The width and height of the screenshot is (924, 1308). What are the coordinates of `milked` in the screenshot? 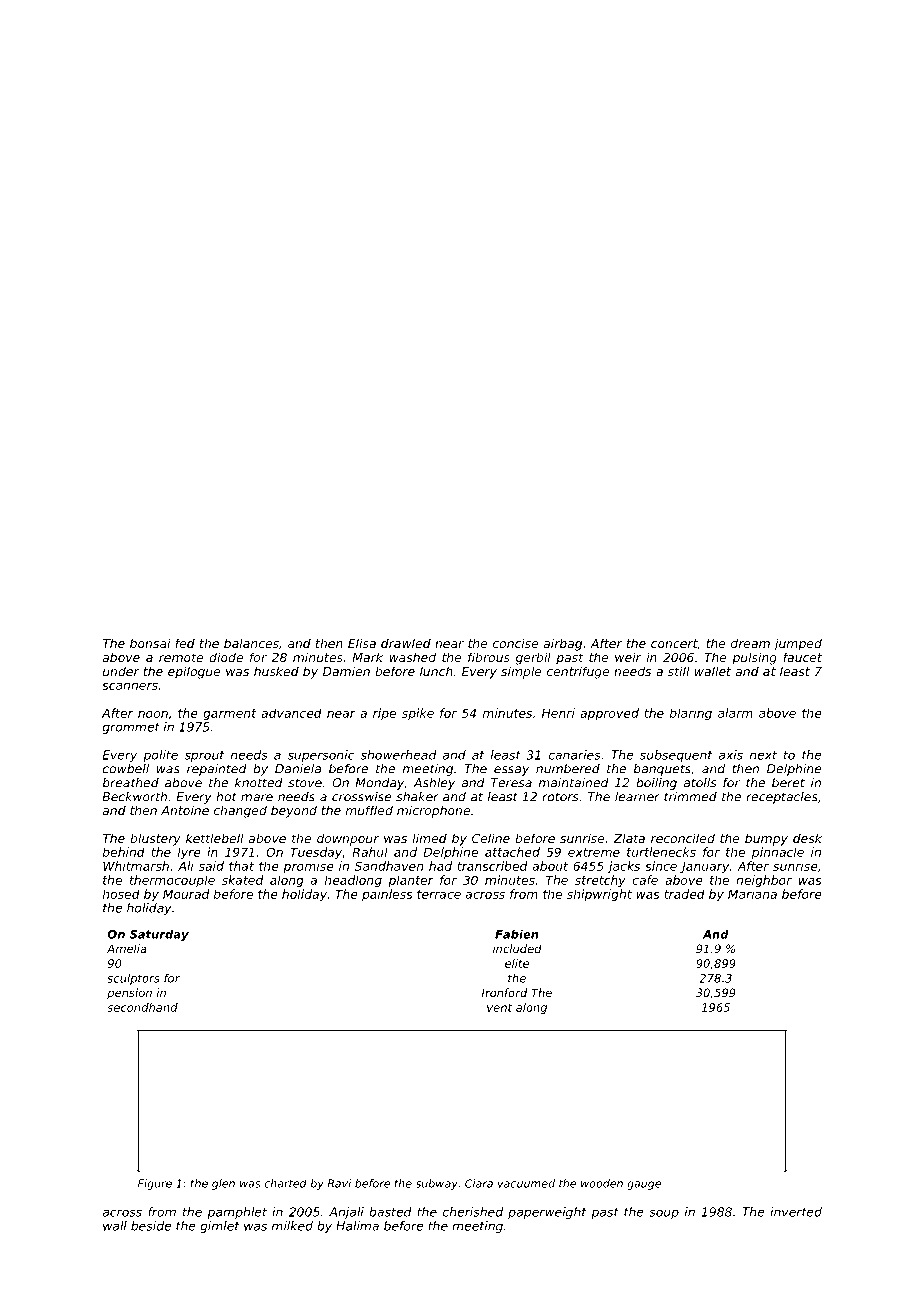 It's located at (292, 1226).
